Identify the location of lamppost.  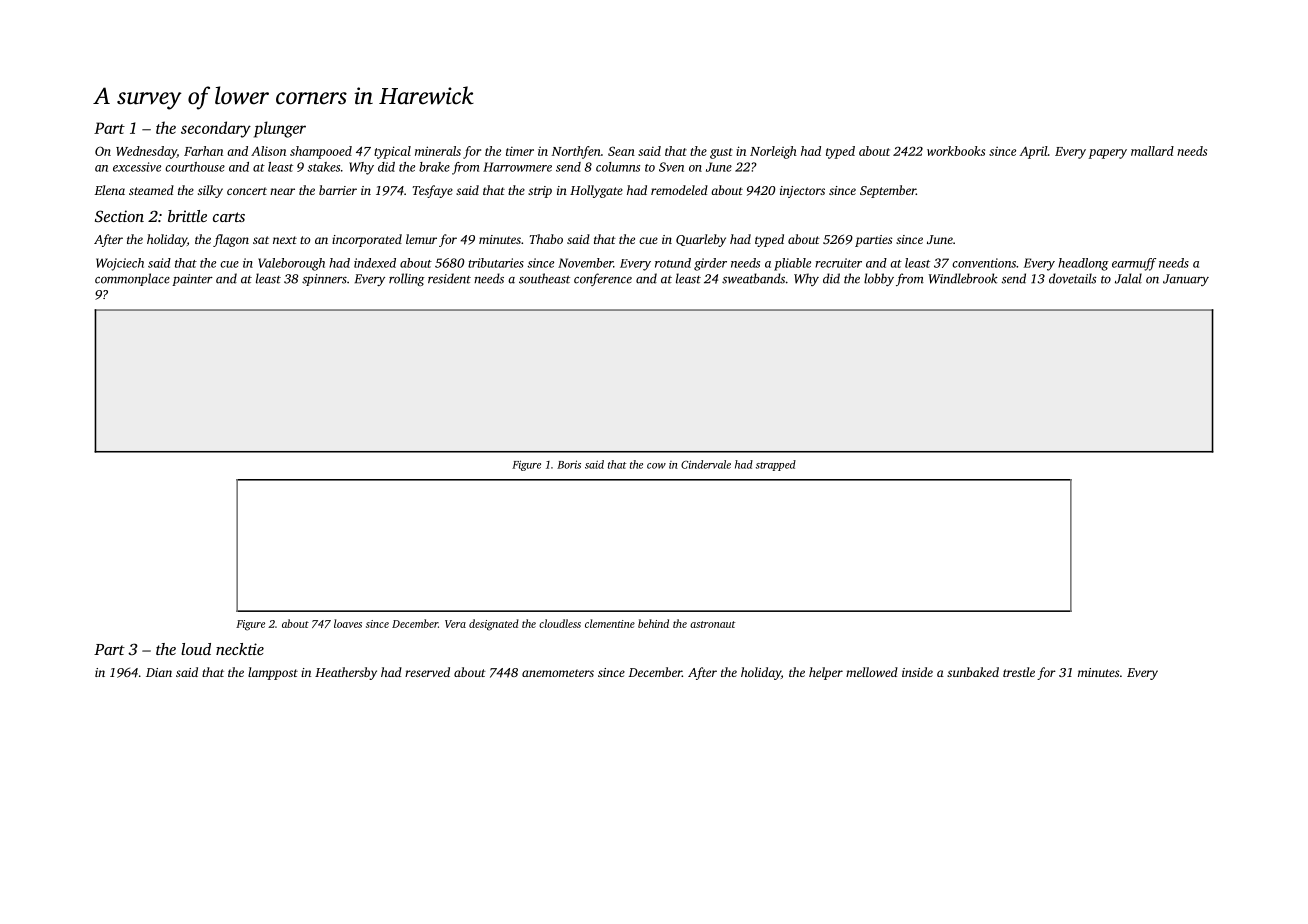
(273, 673).
